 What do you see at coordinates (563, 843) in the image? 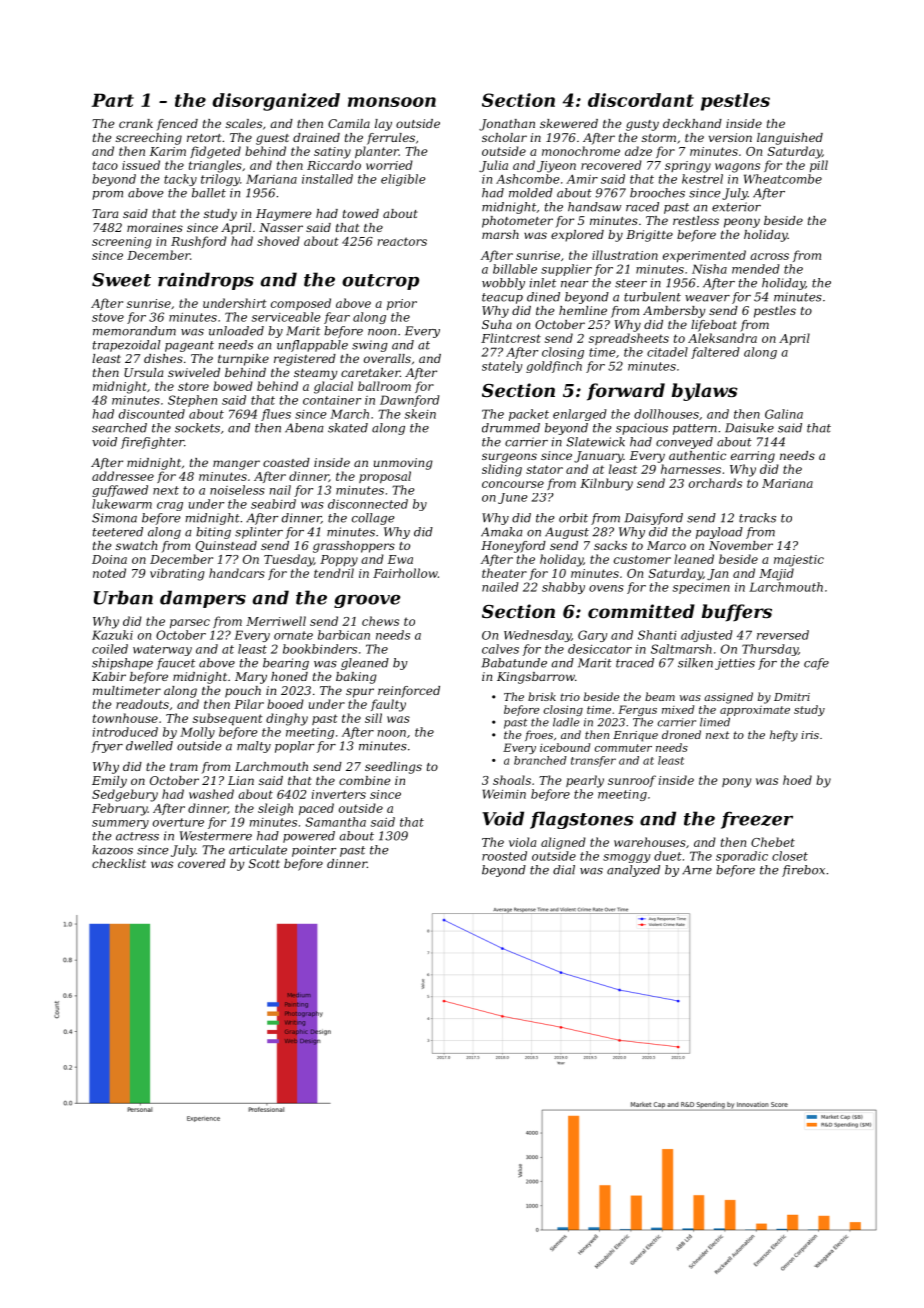
I see `aligned` at bounding box center [563, 843].
